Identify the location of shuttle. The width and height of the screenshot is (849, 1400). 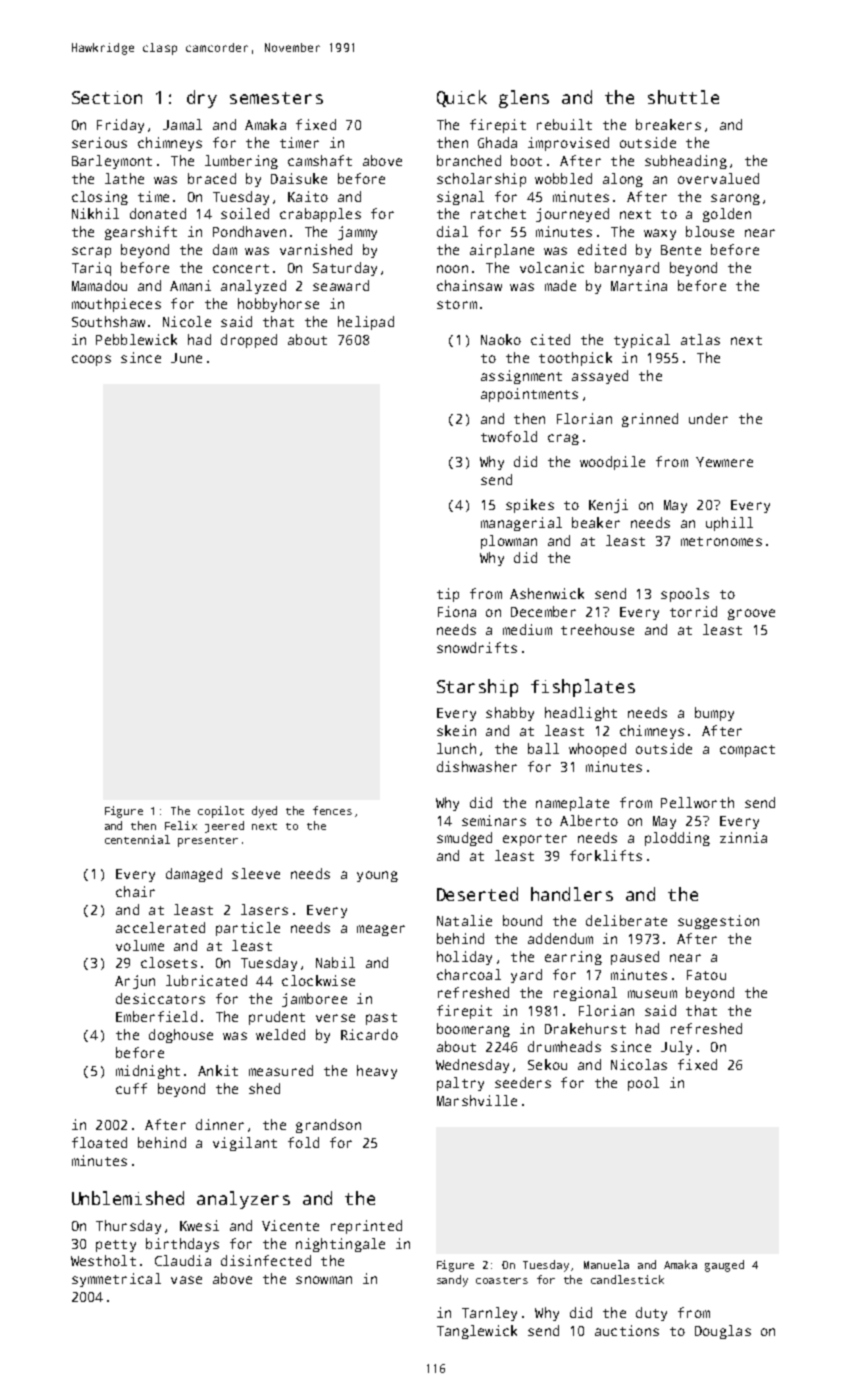
(683, 97).
